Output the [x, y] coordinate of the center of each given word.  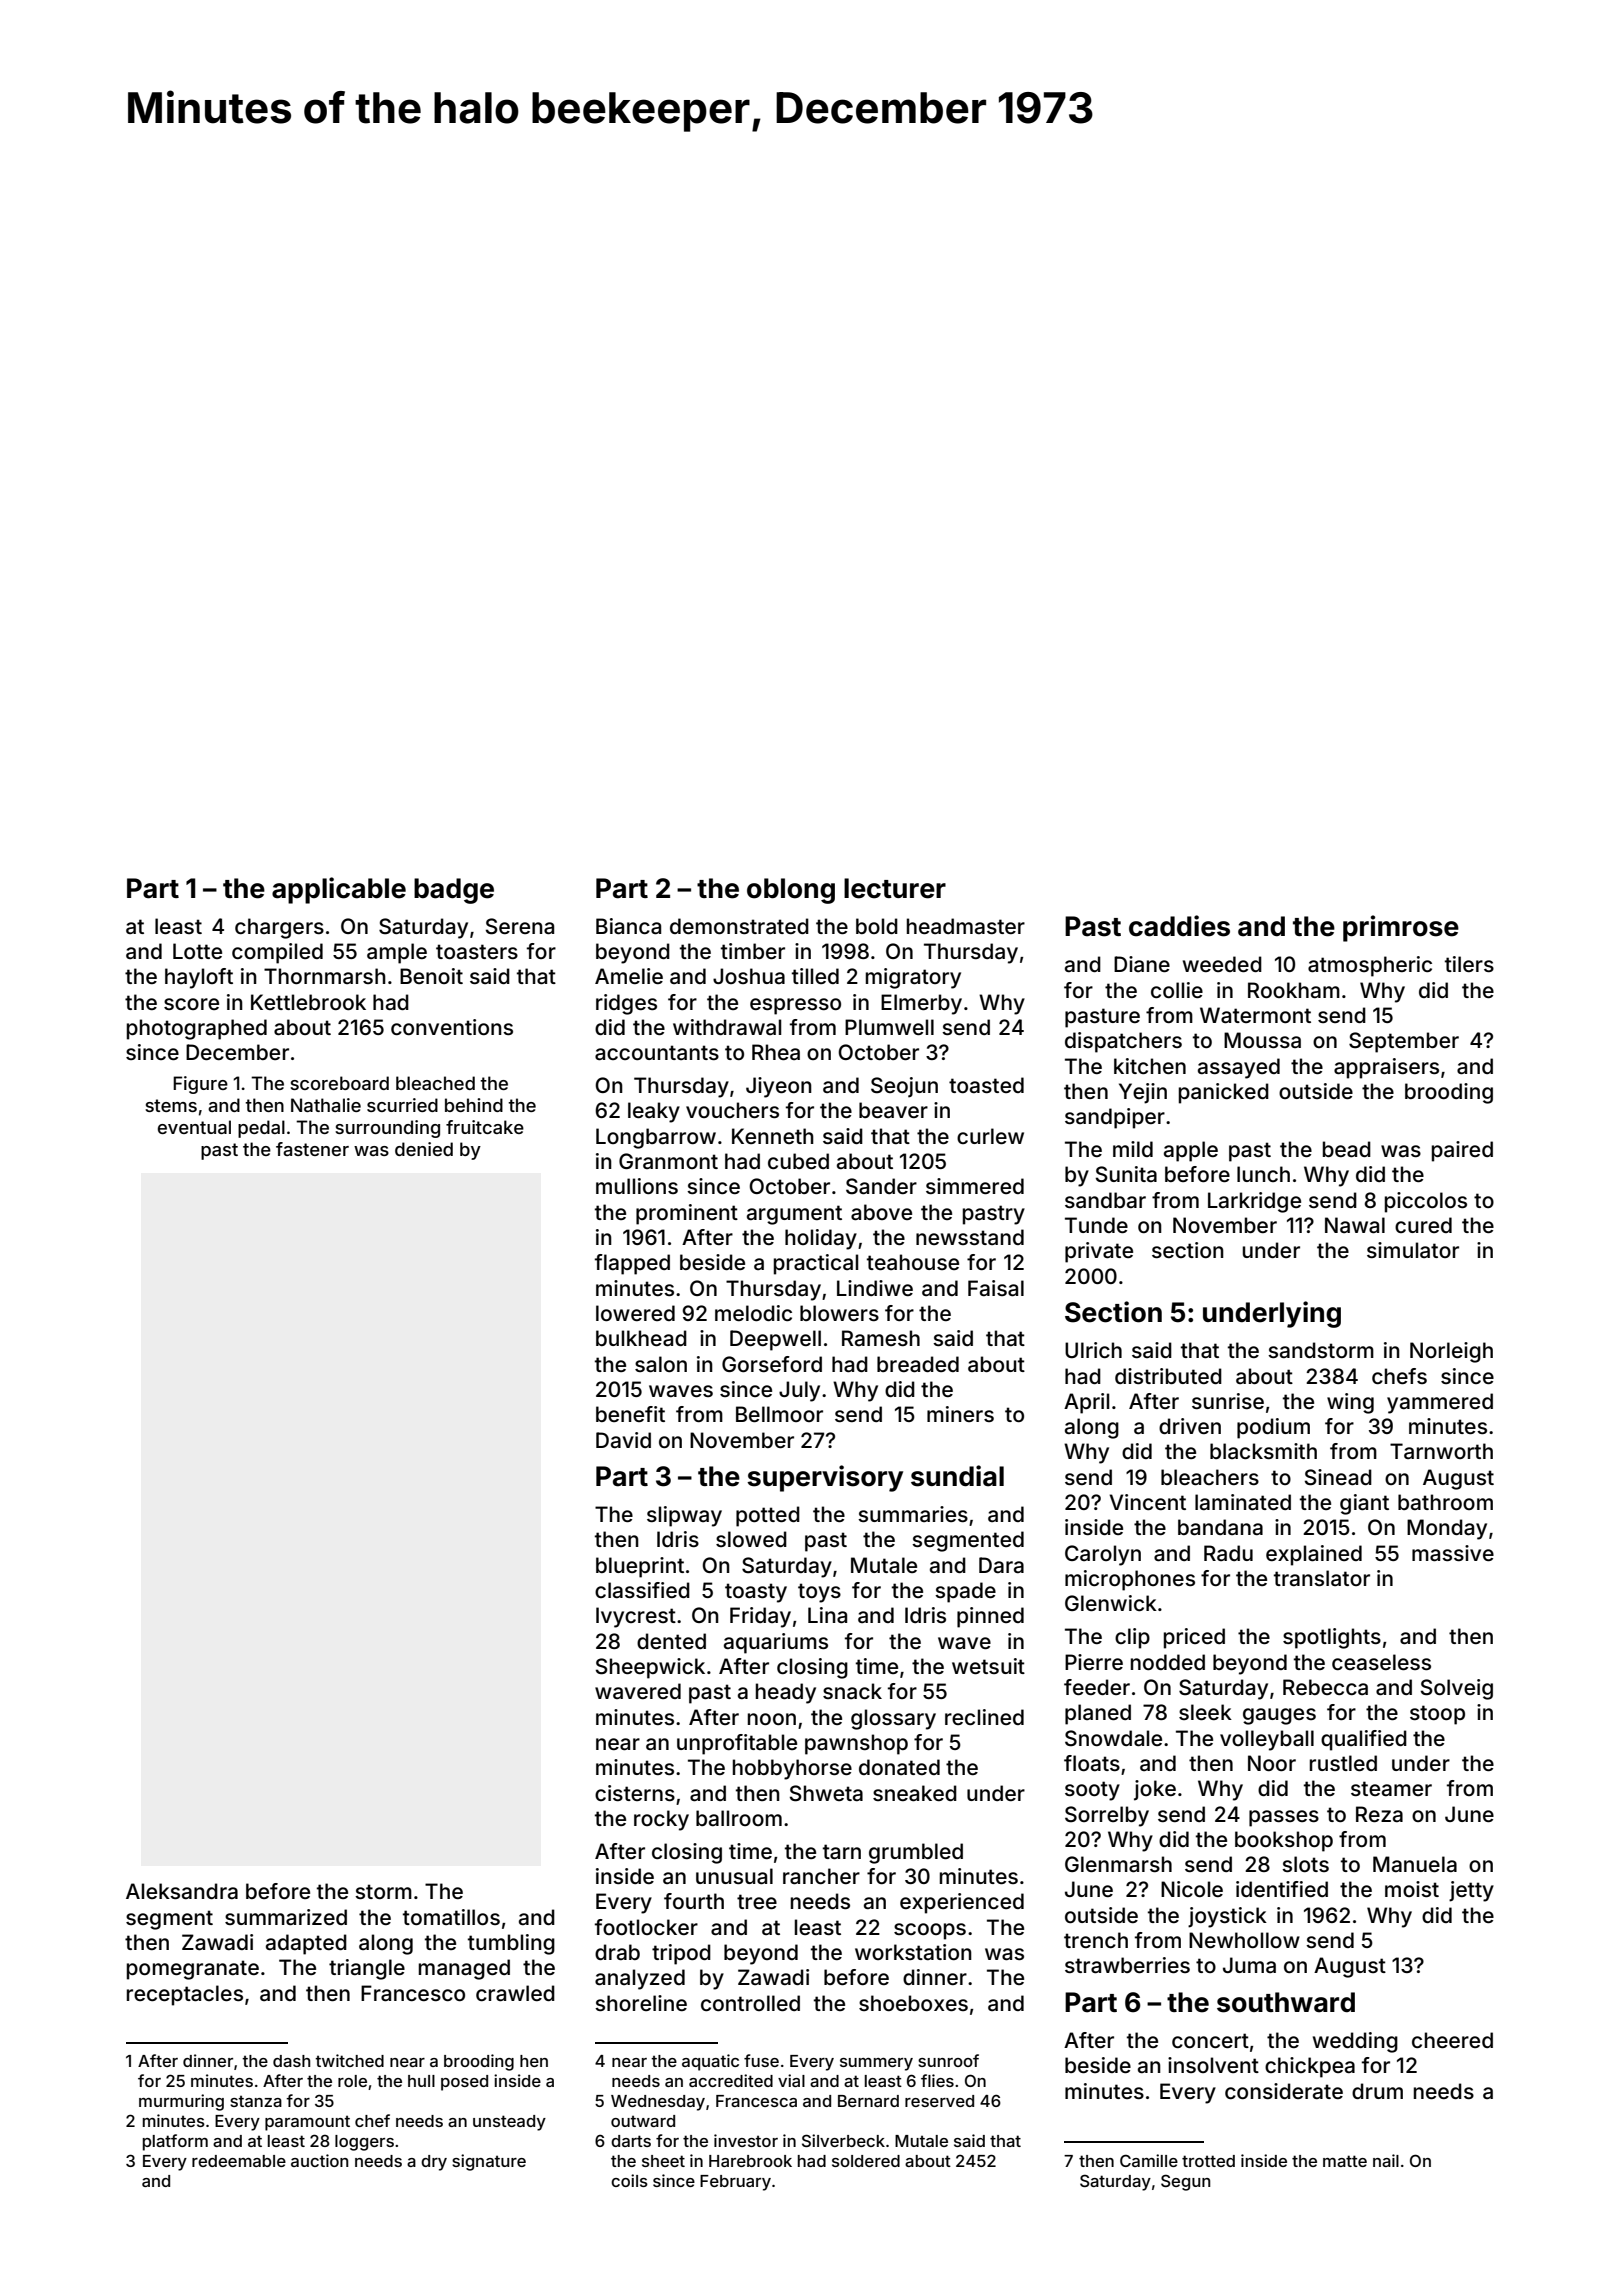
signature [489, 2162]
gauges [1279, 1716]
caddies [1179, 926]
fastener [312, 1149]
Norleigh [1451, 1352]
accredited [731, 2080]
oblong [791, 891]
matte [1345, 2161]
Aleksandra [182, 1891]
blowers [839, 1313]
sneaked [915, 1793]
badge [454, 891]
